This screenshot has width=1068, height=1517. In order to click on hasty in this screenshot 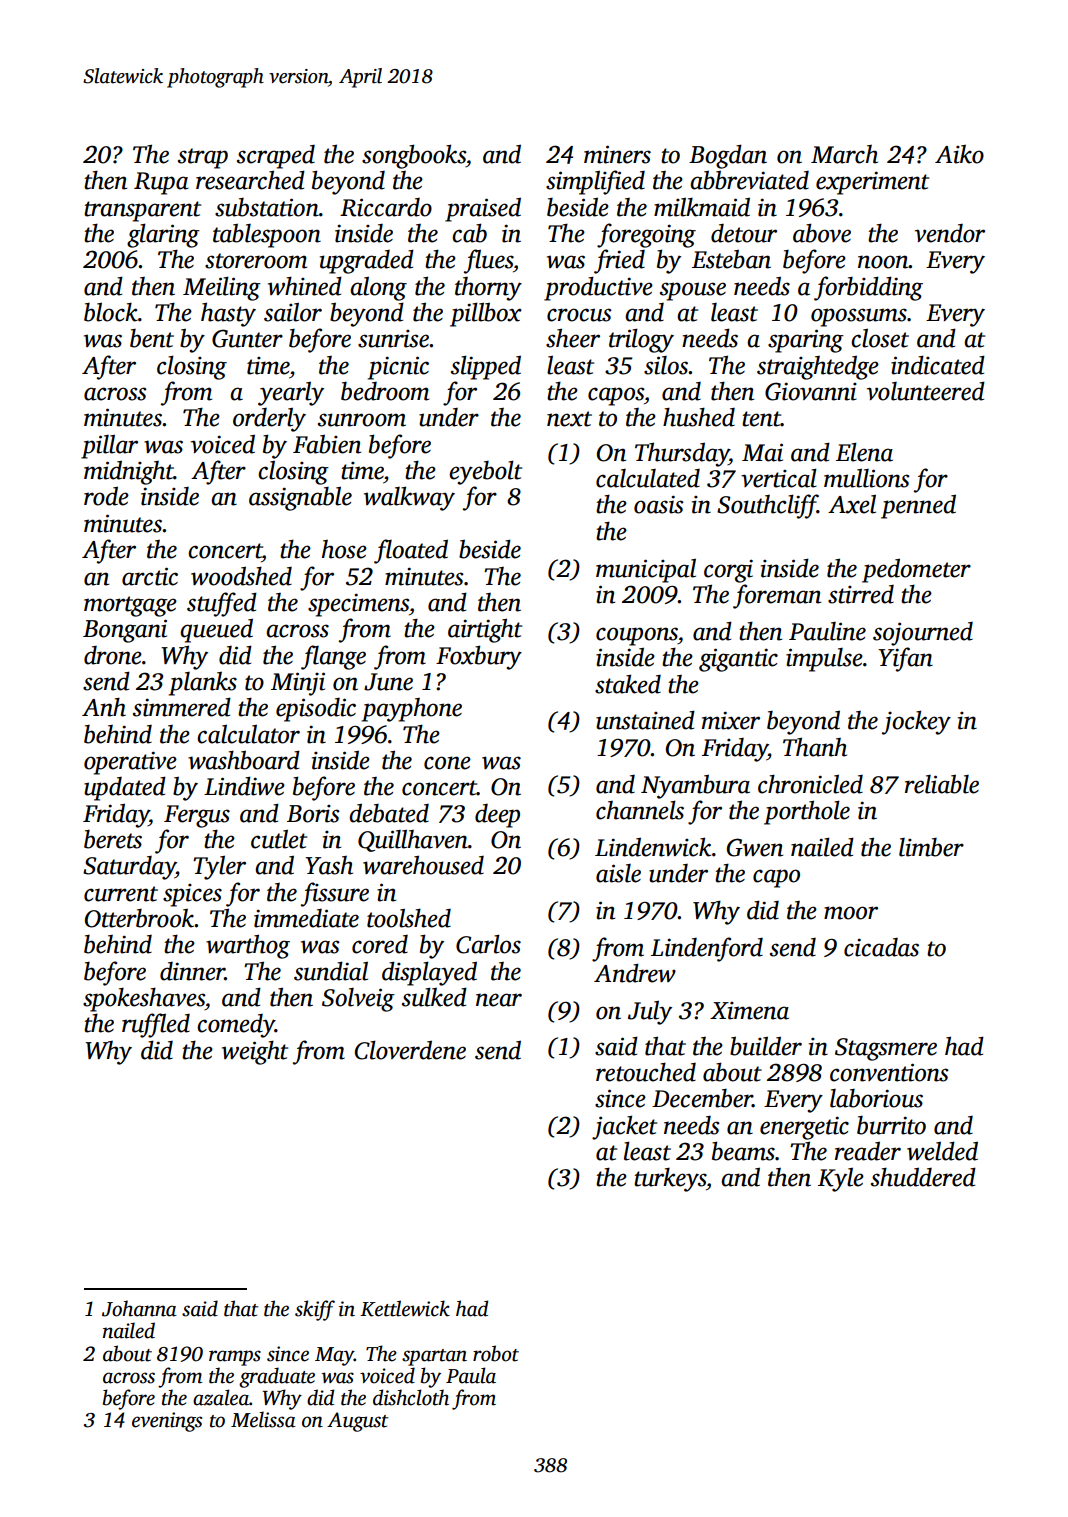, I will do `click(228, 314)`.
